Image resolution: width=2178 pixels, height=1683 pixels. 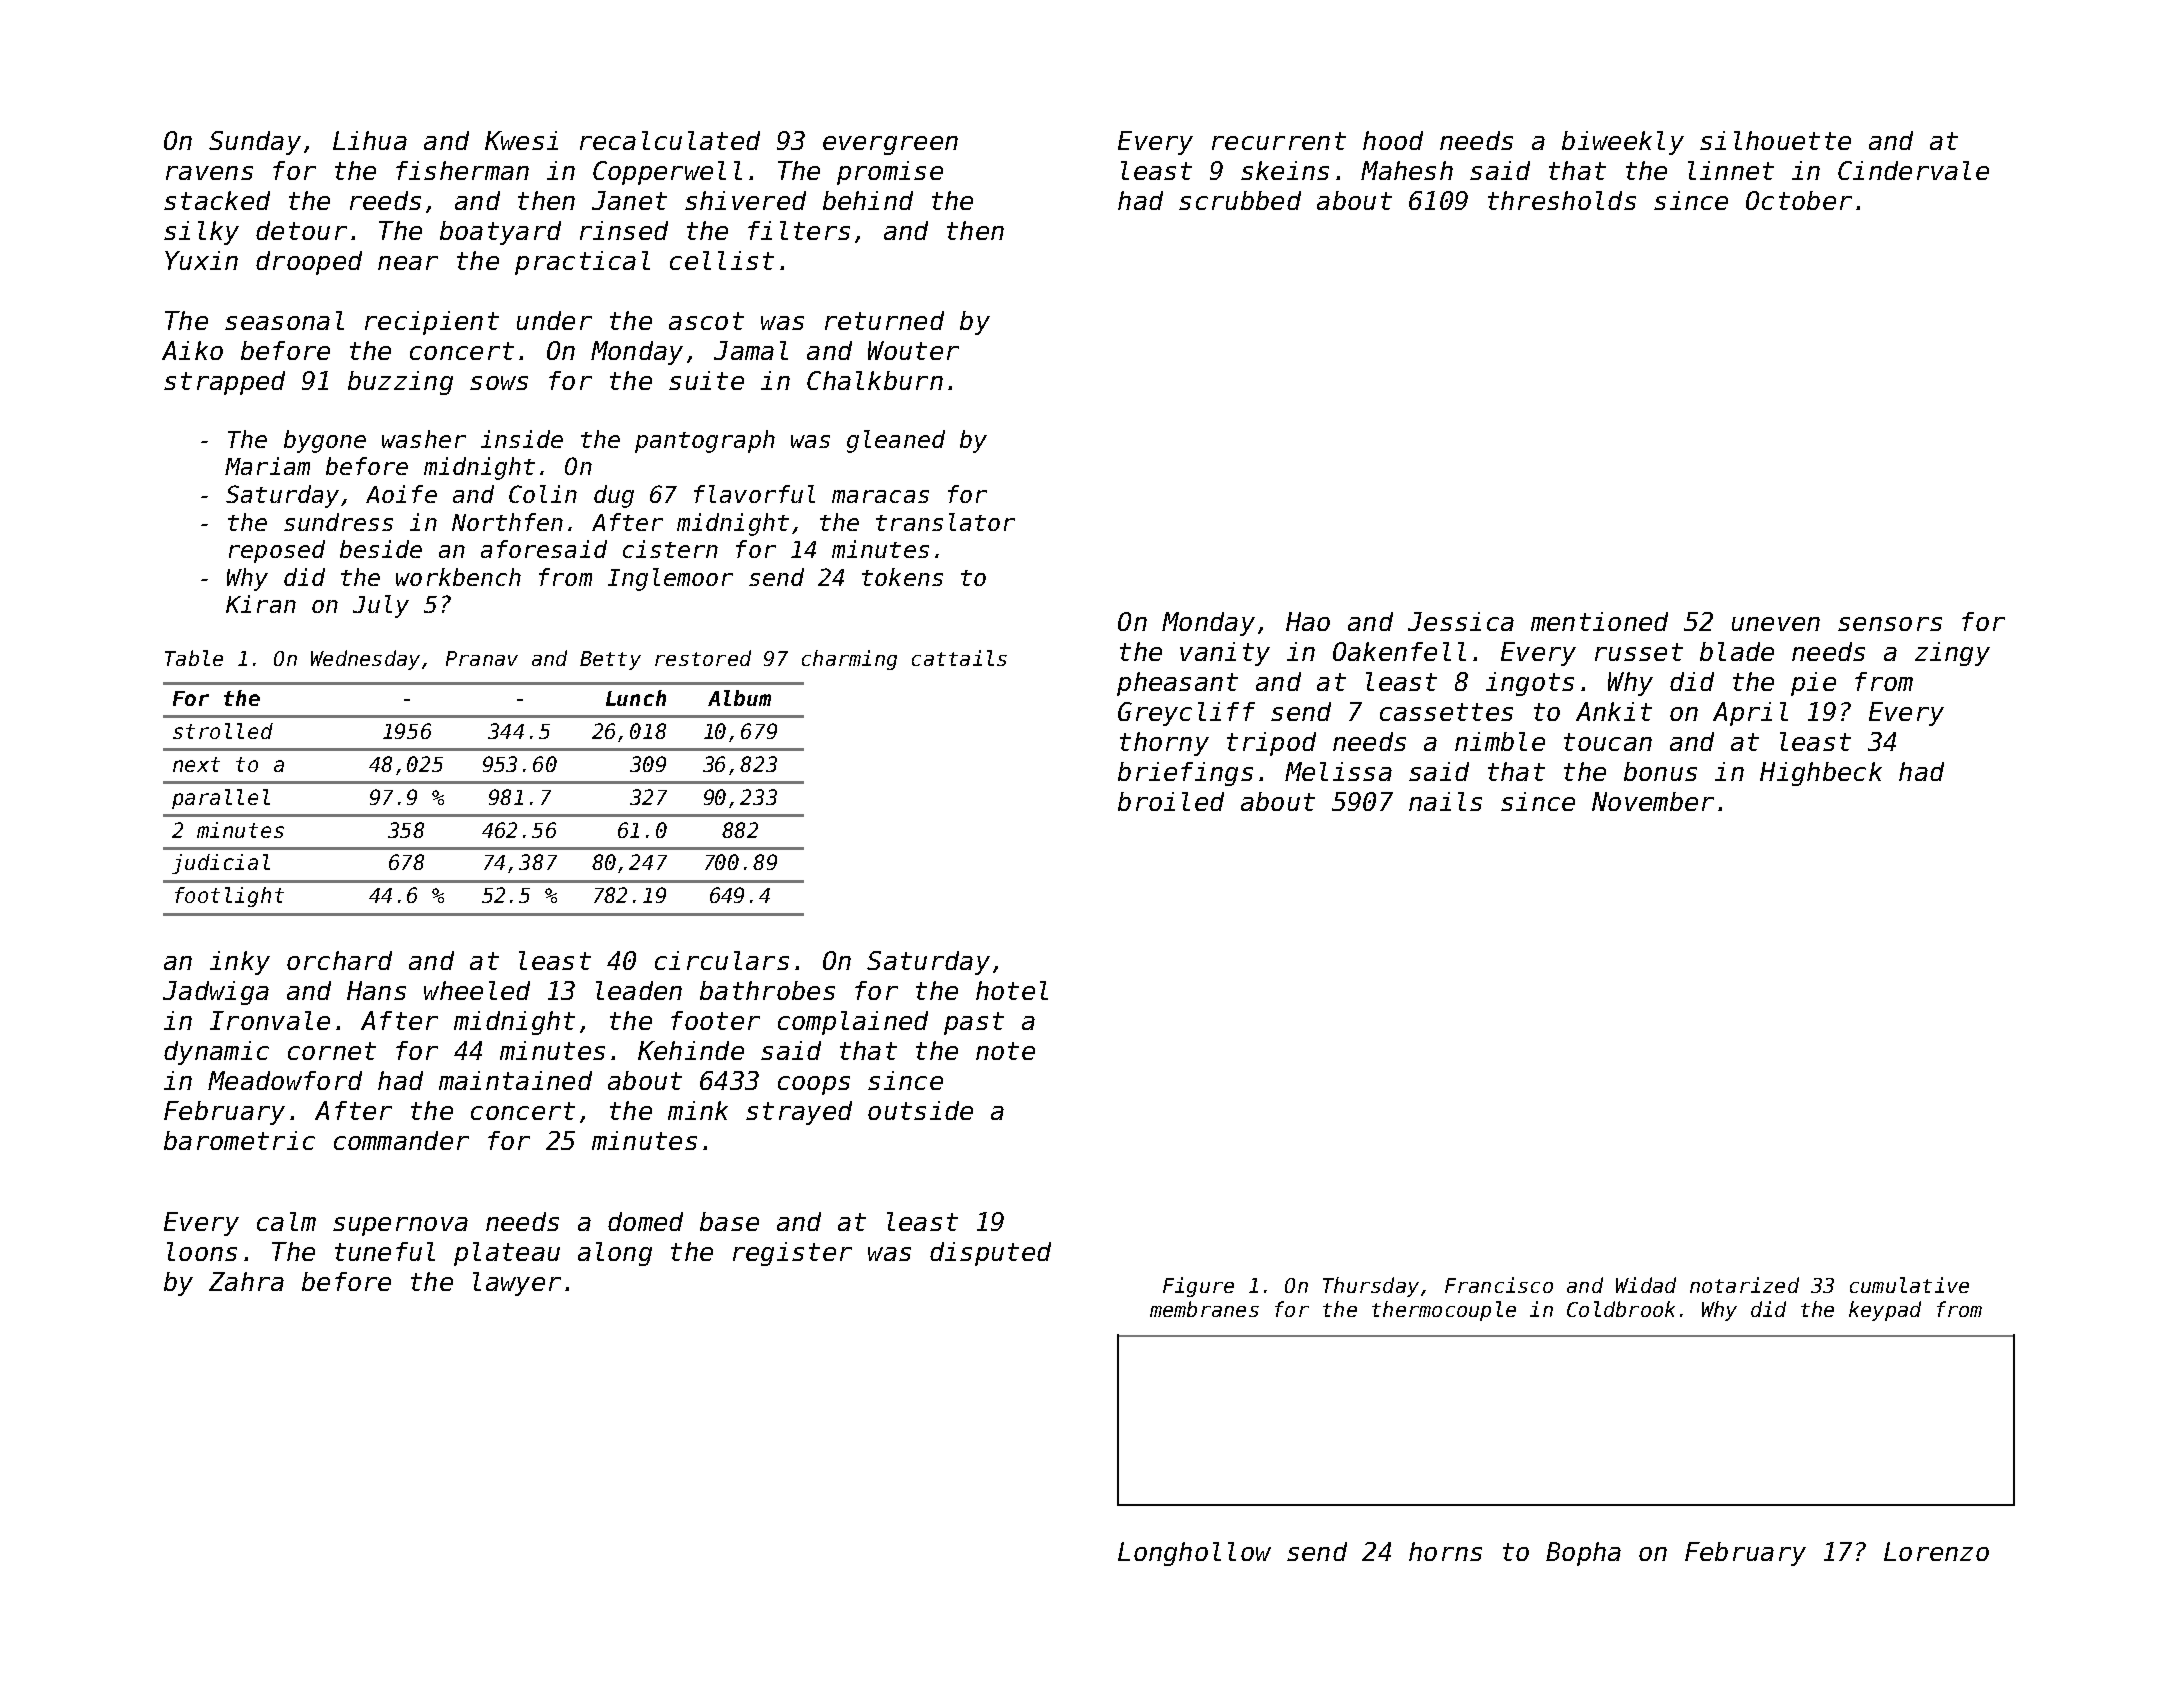 What do you see at coordinates (385, 200) in the document?
I see `reeds` at bounding box center [385, 200].
